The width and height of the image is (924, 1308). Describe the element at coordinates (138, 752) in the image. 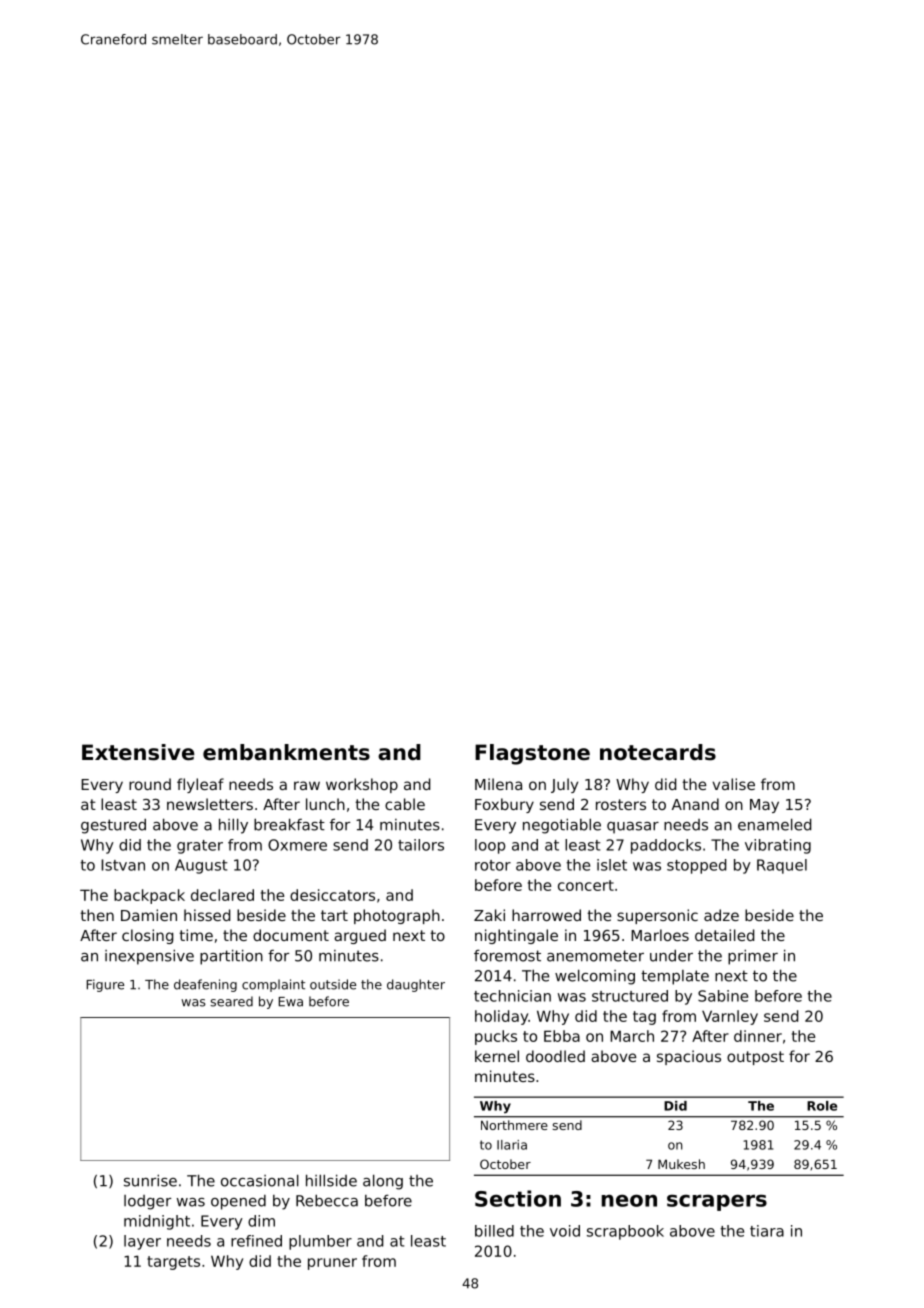

I see `Extensive` at that location.
